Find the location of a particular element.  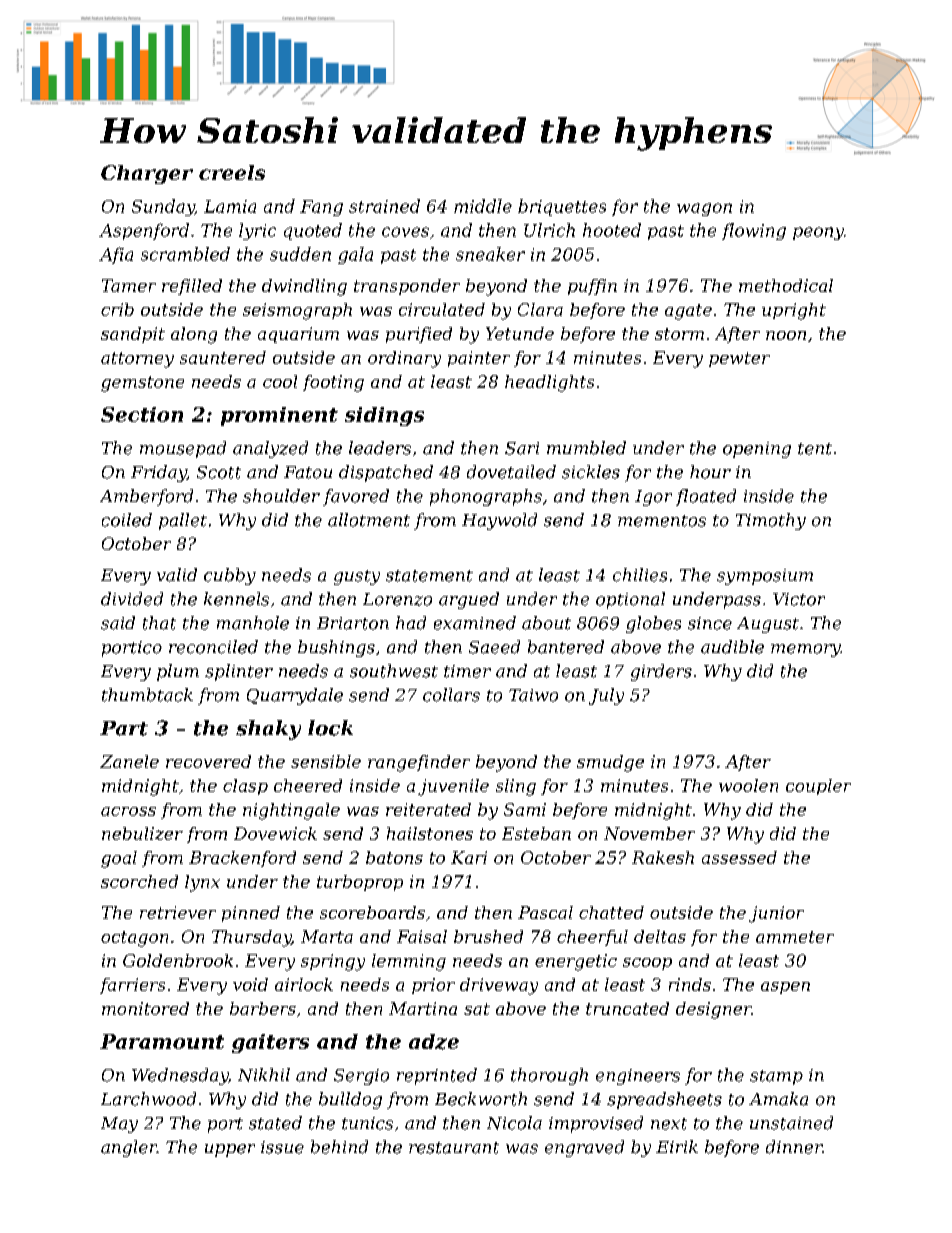

manhole is located at coordinates (253, 623).
